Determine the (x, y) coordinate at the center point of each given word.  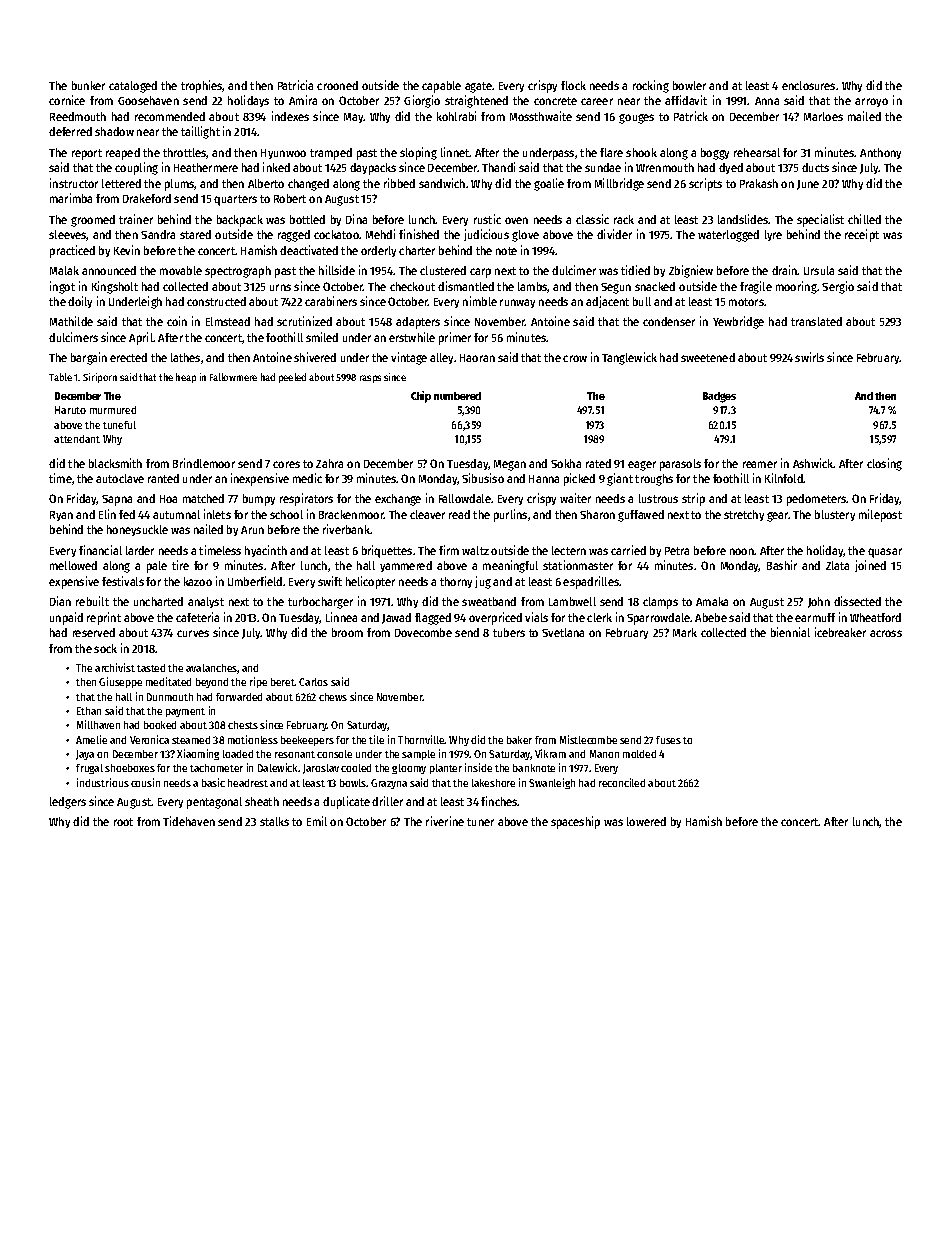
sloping (418, 153)
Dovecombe (423, 632)
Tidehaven (189, 821)
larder (140, 550)
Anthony (880, 153)
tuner (480, 822)
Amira (303, 100)
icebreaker (840, 632)
